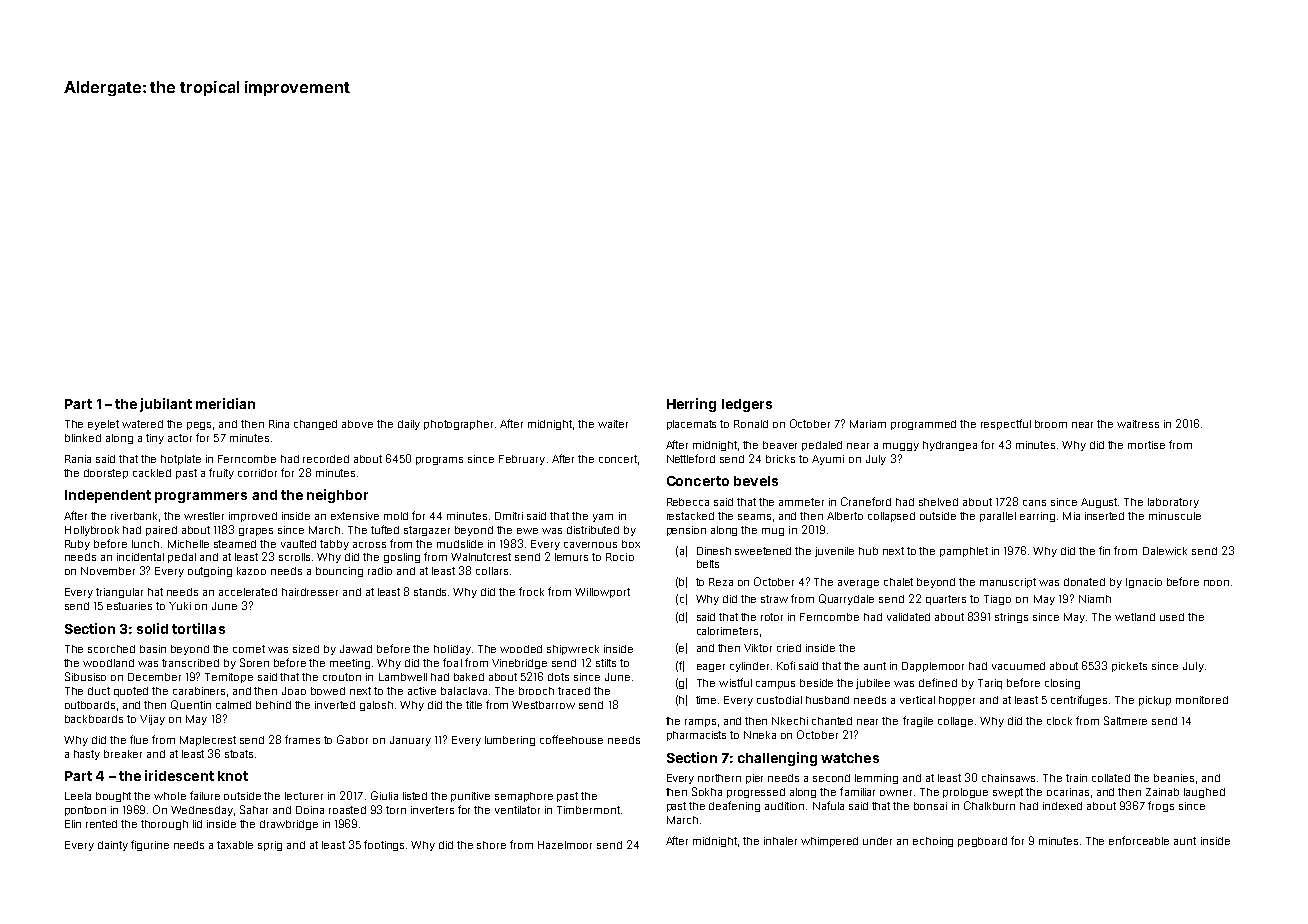 The height and width of the screenshot is (924, 1308). What do you see at coordinates (1062, 684) in the screenshot?
I see `closing` at bounding box center [1062, 684].
